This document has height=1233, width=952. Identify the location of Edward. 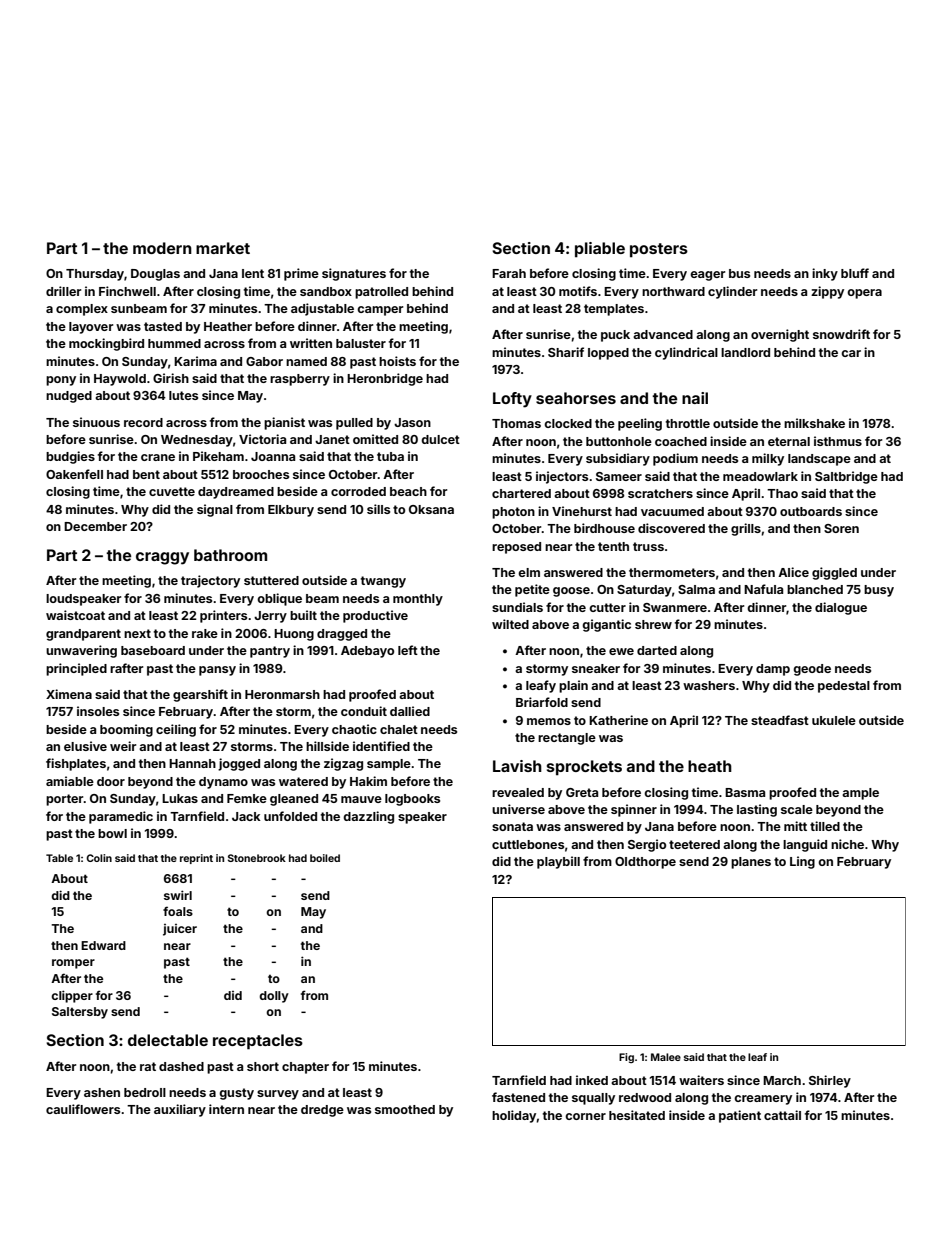
(103, 945).
